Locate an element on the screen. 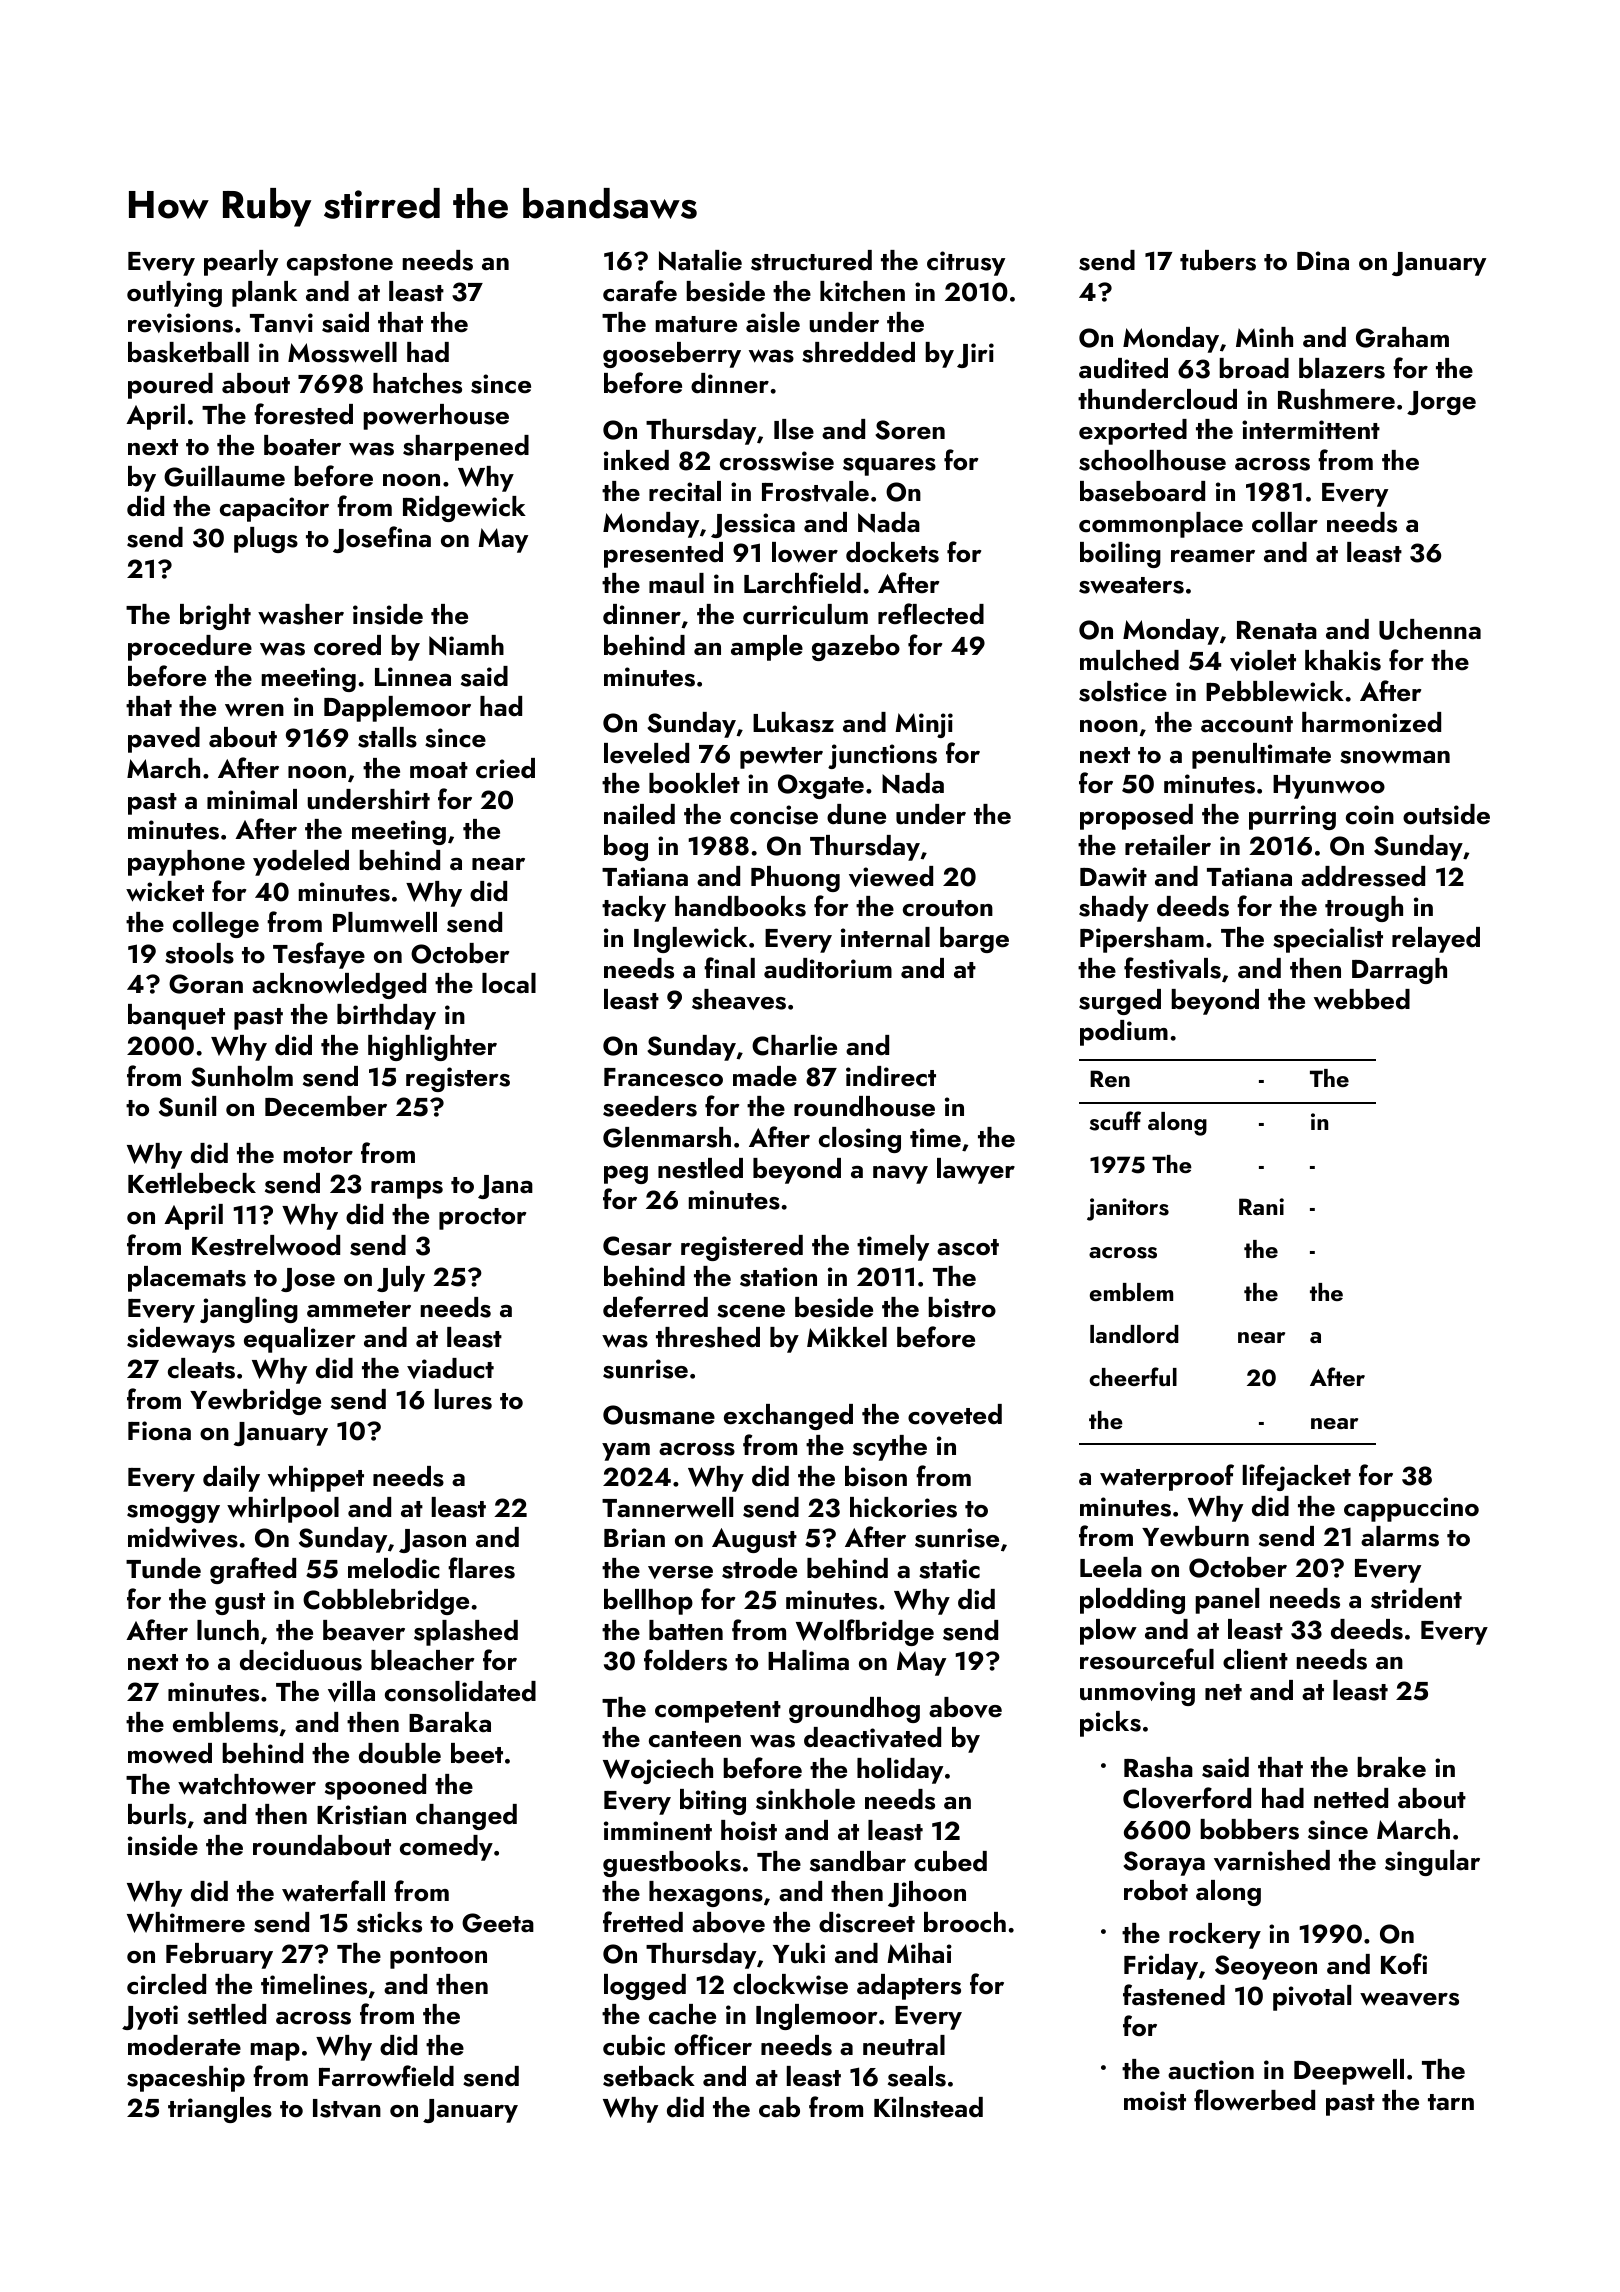 The width and height of the screenshot is (1620, 2292). bellhop is located at coordinates (648, 1602).
